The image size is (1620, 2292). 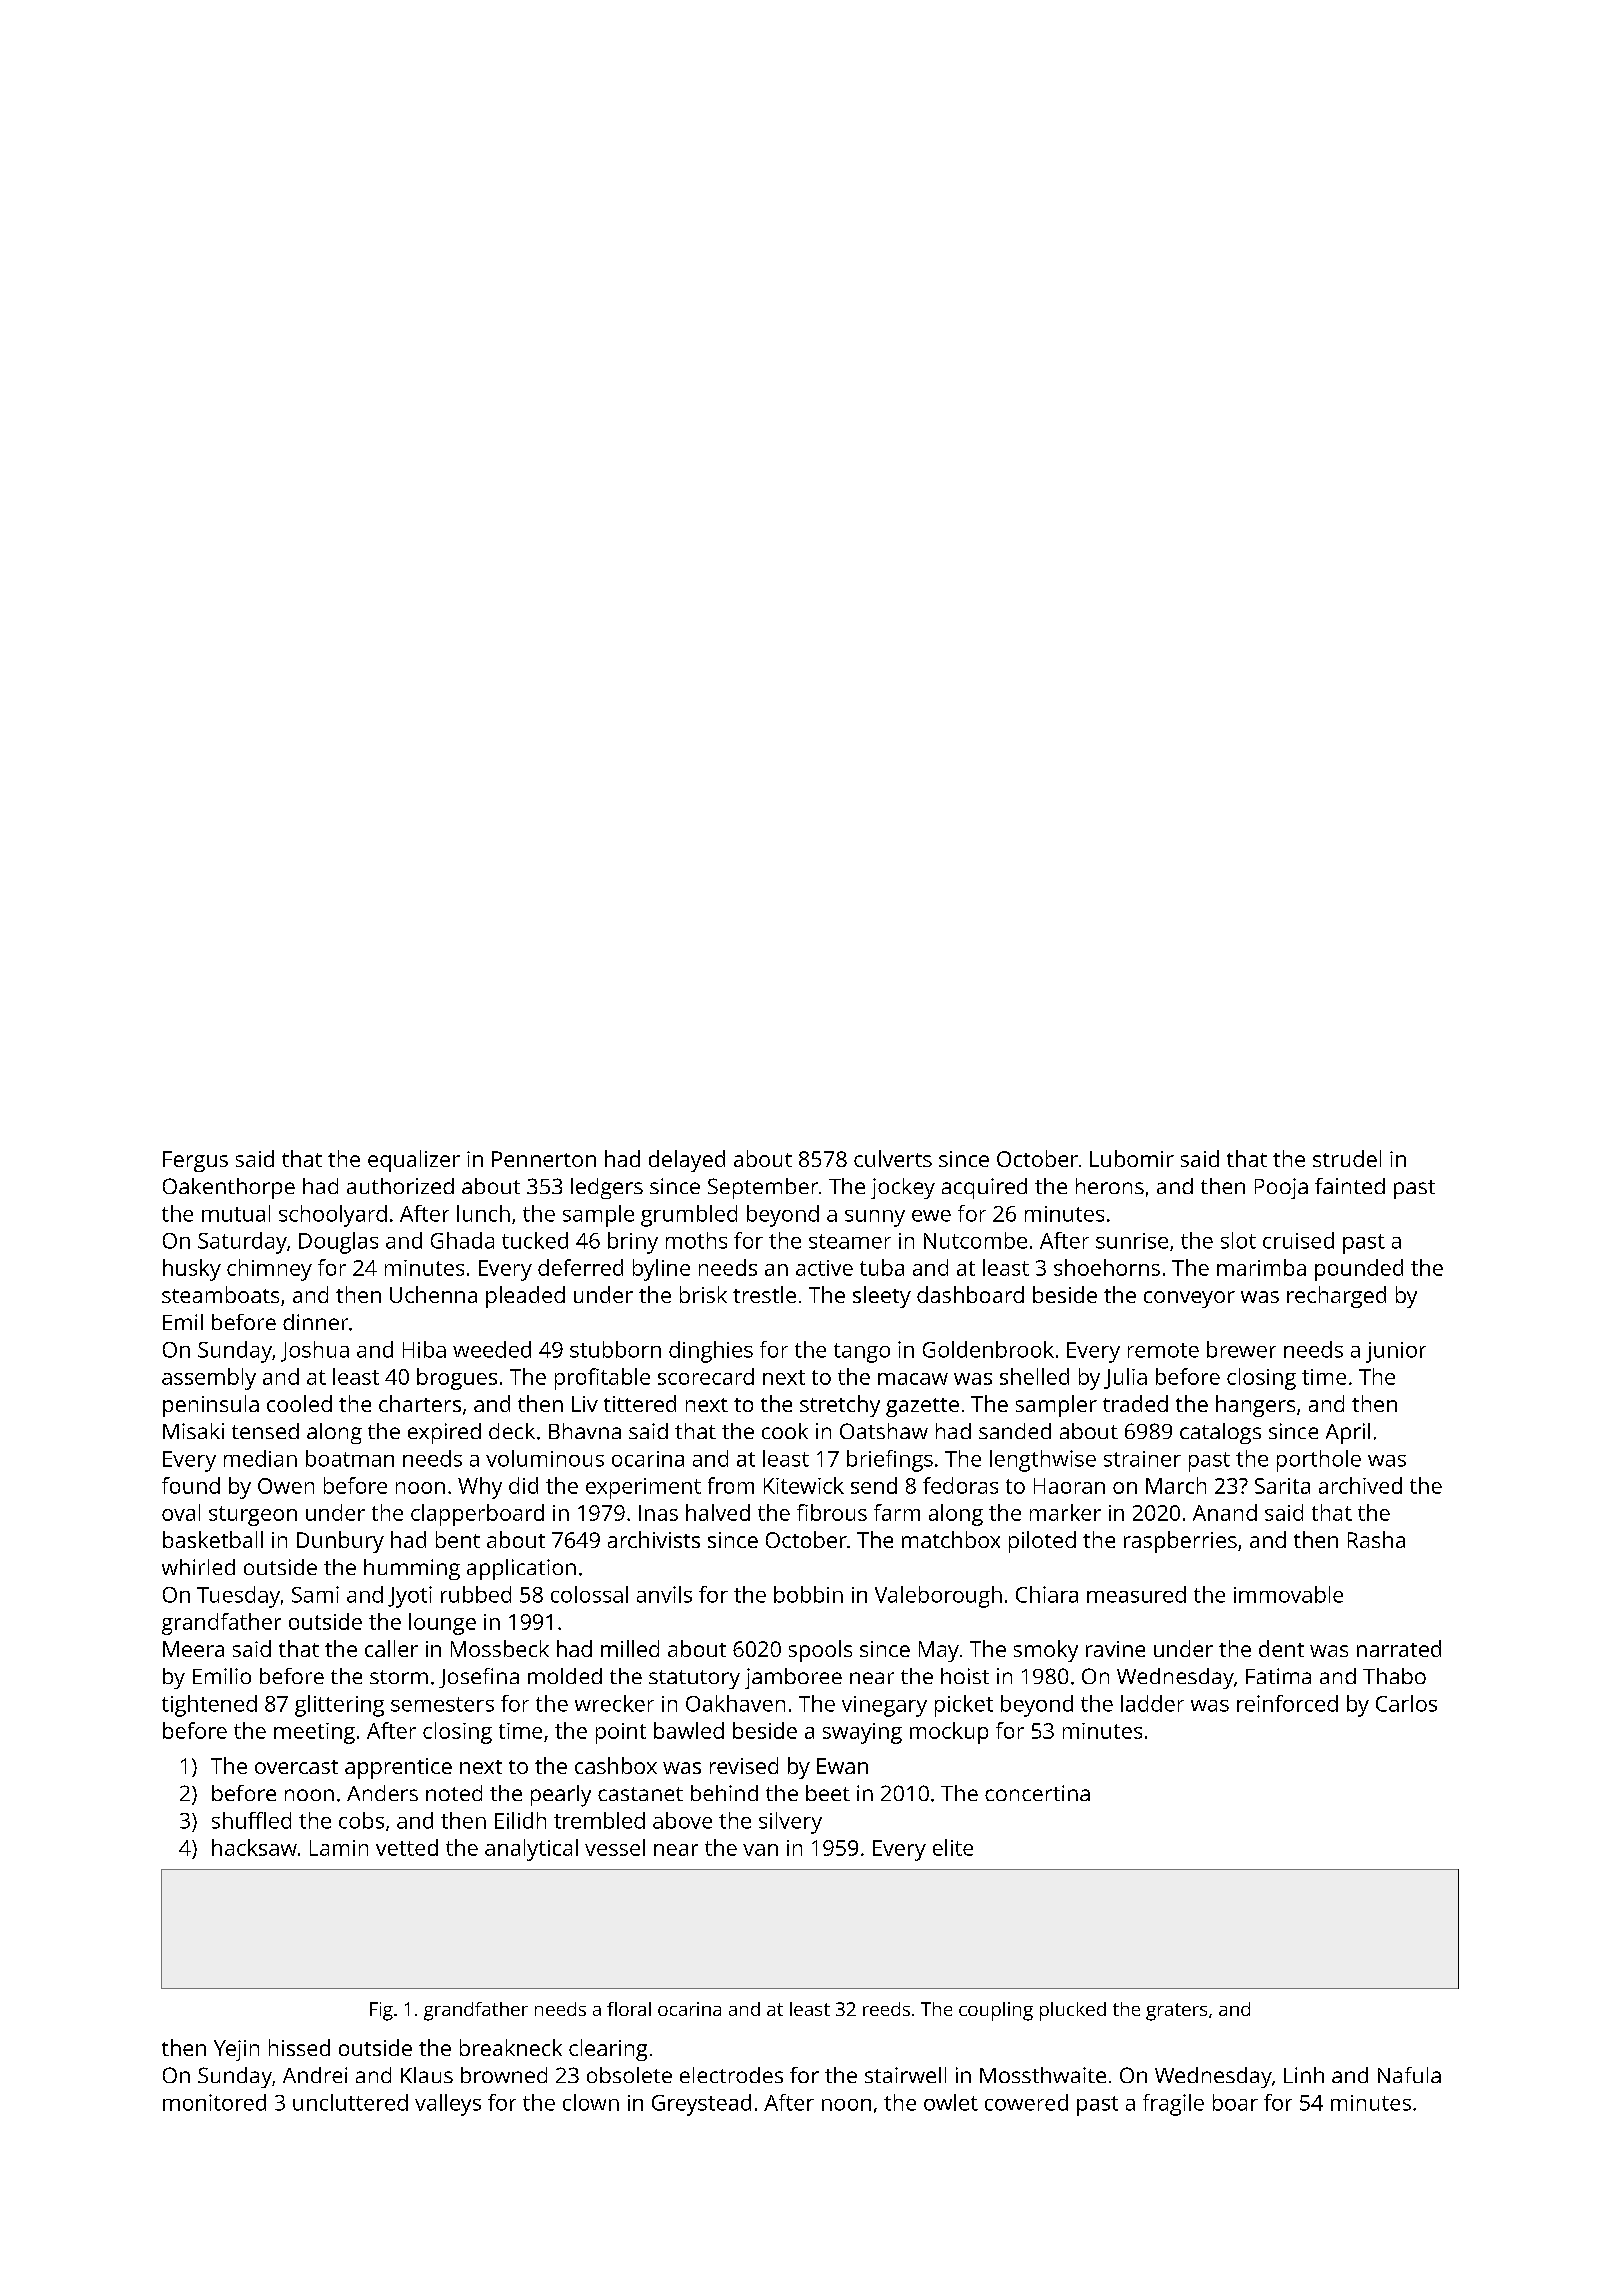 What do you see at coordinates (1287, 1703) in the image?
I see `reinforced` at bounding box center [1287, 1703].
